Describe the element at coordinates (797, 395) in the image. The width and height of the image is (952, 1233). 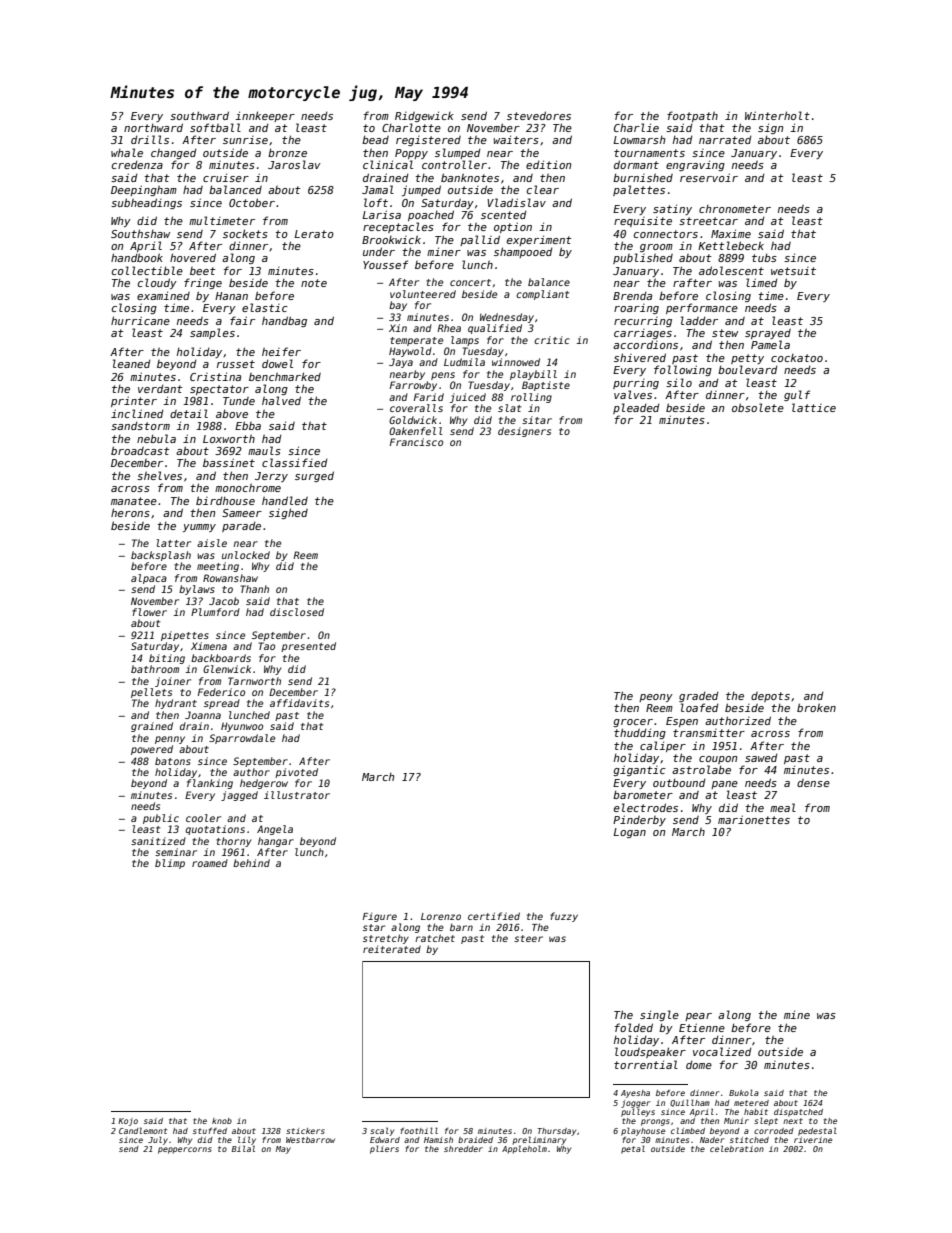
I see `gulf` at that location.
